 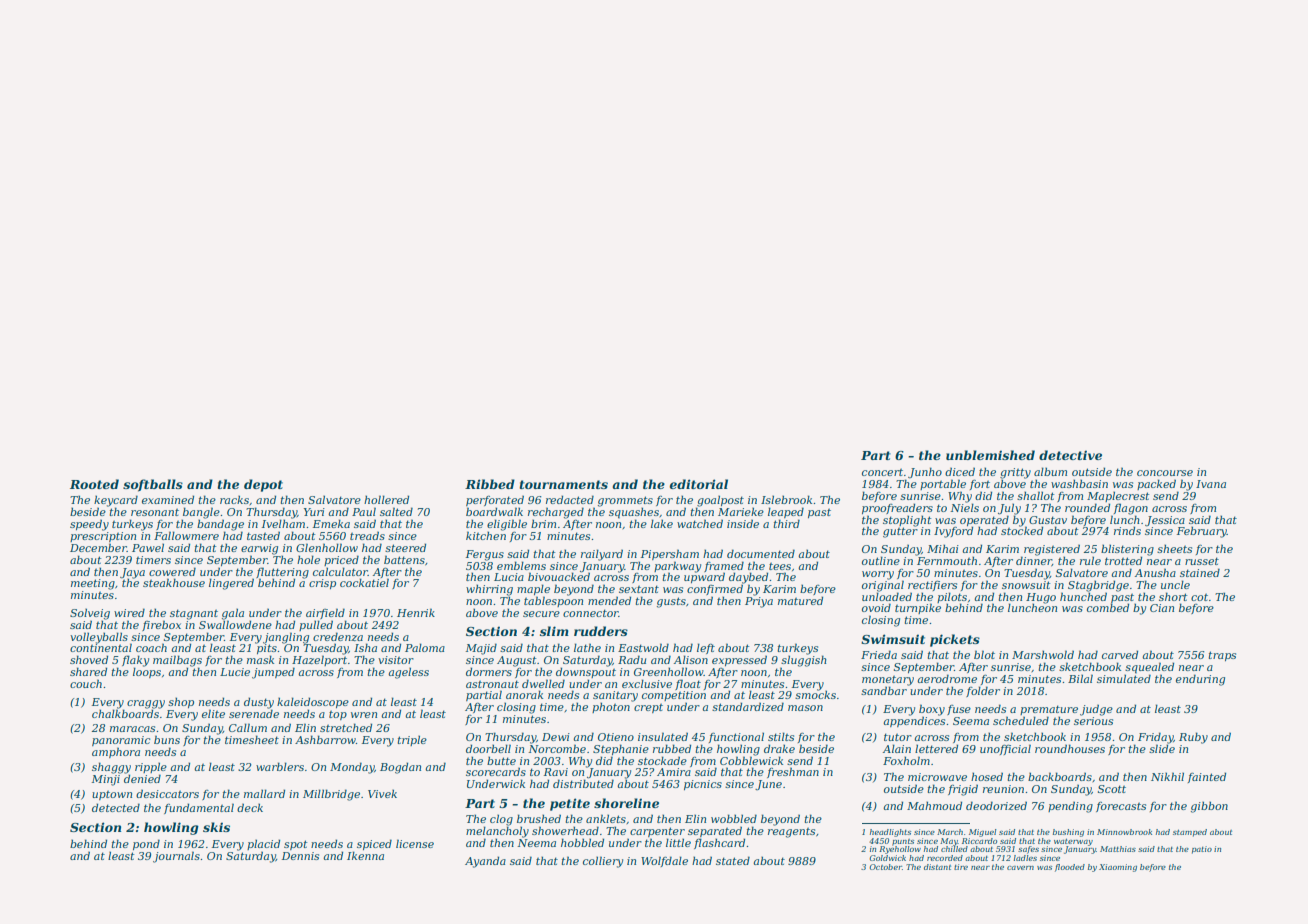 I want to click on Ribbed, so click(x=490, y=484).
